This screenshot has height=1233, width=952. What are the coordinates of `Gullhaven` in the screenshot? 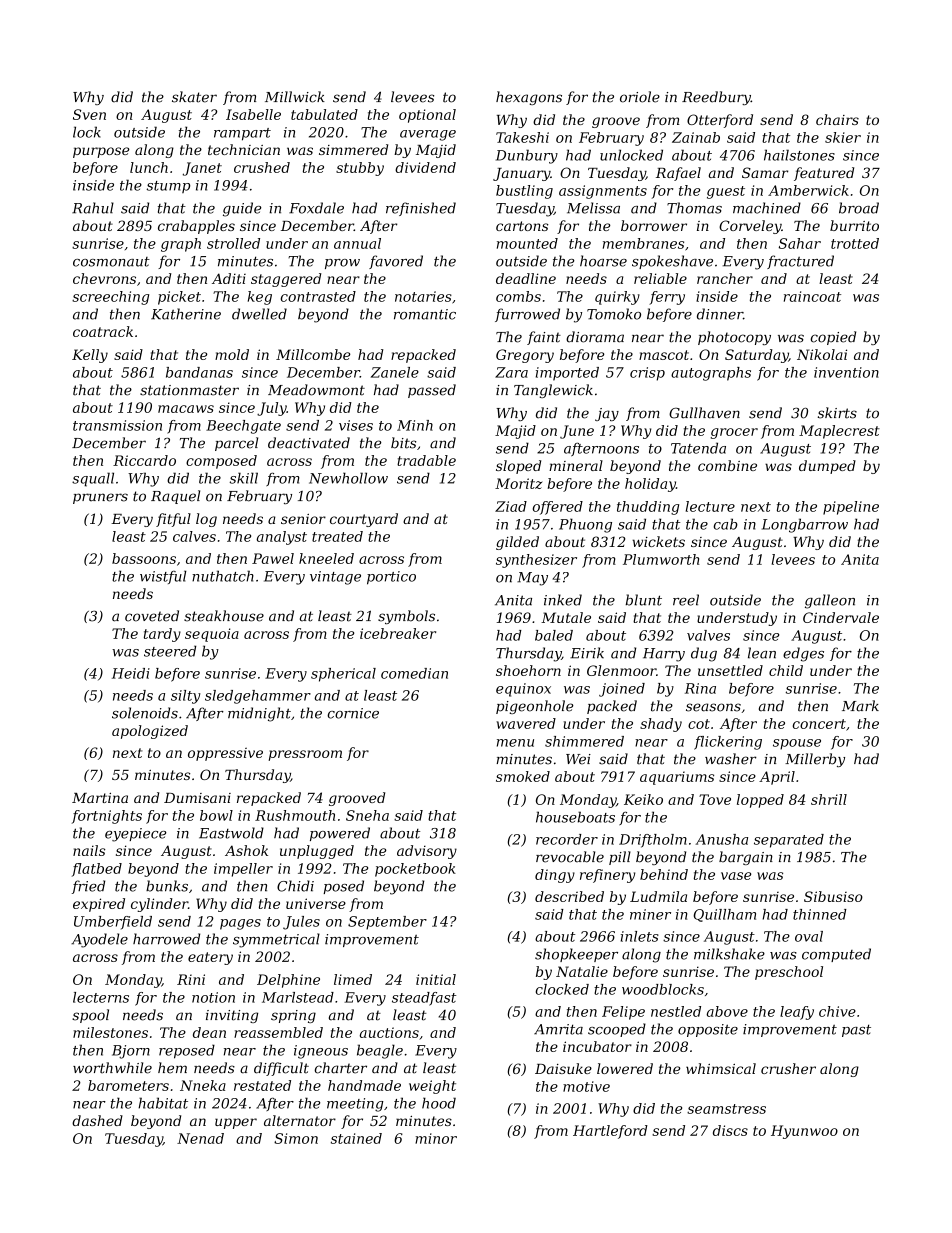 It's located at (704, 413).
